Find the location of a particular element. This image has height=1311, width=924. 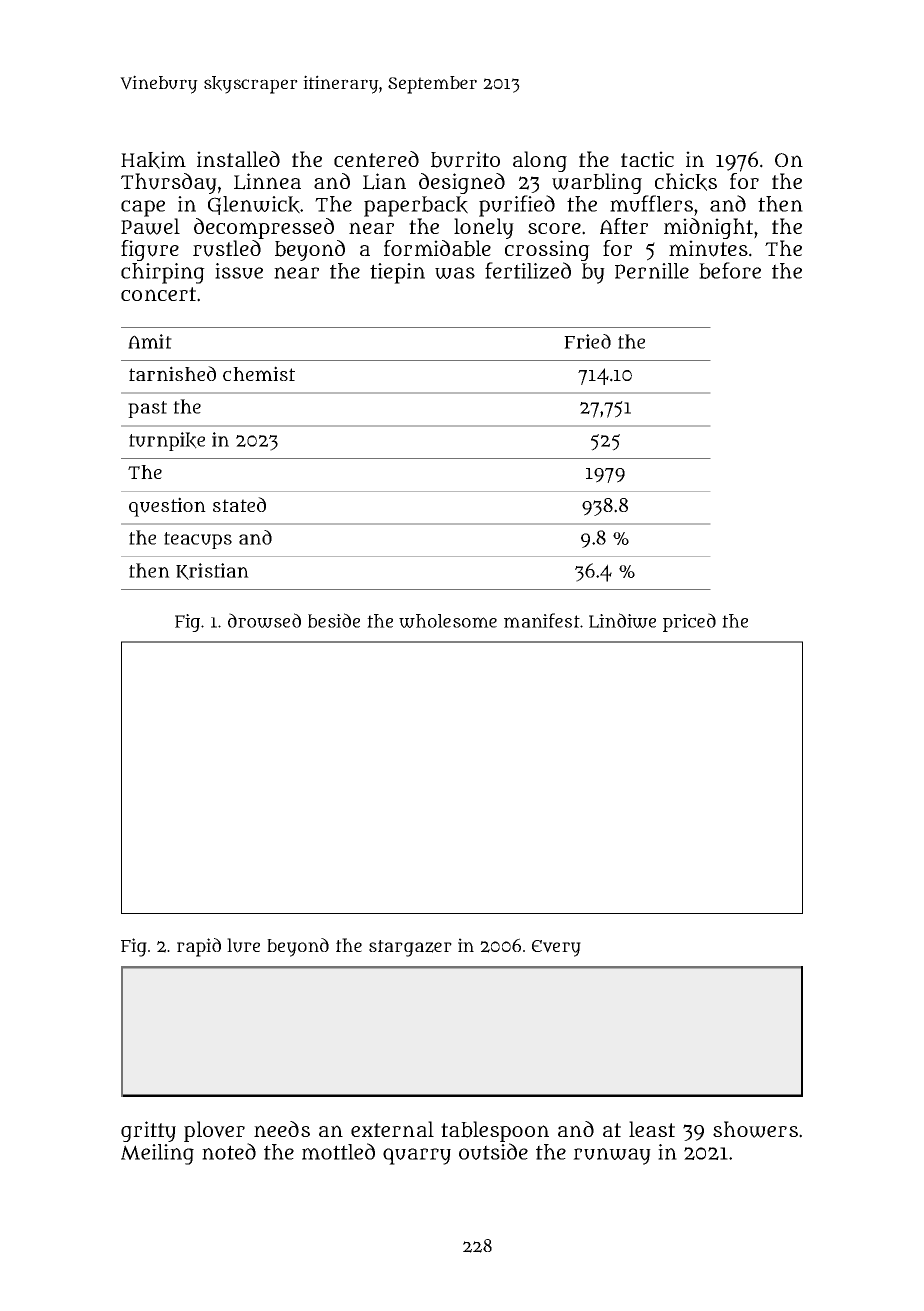

beside is located at coordinates (334, 620).
